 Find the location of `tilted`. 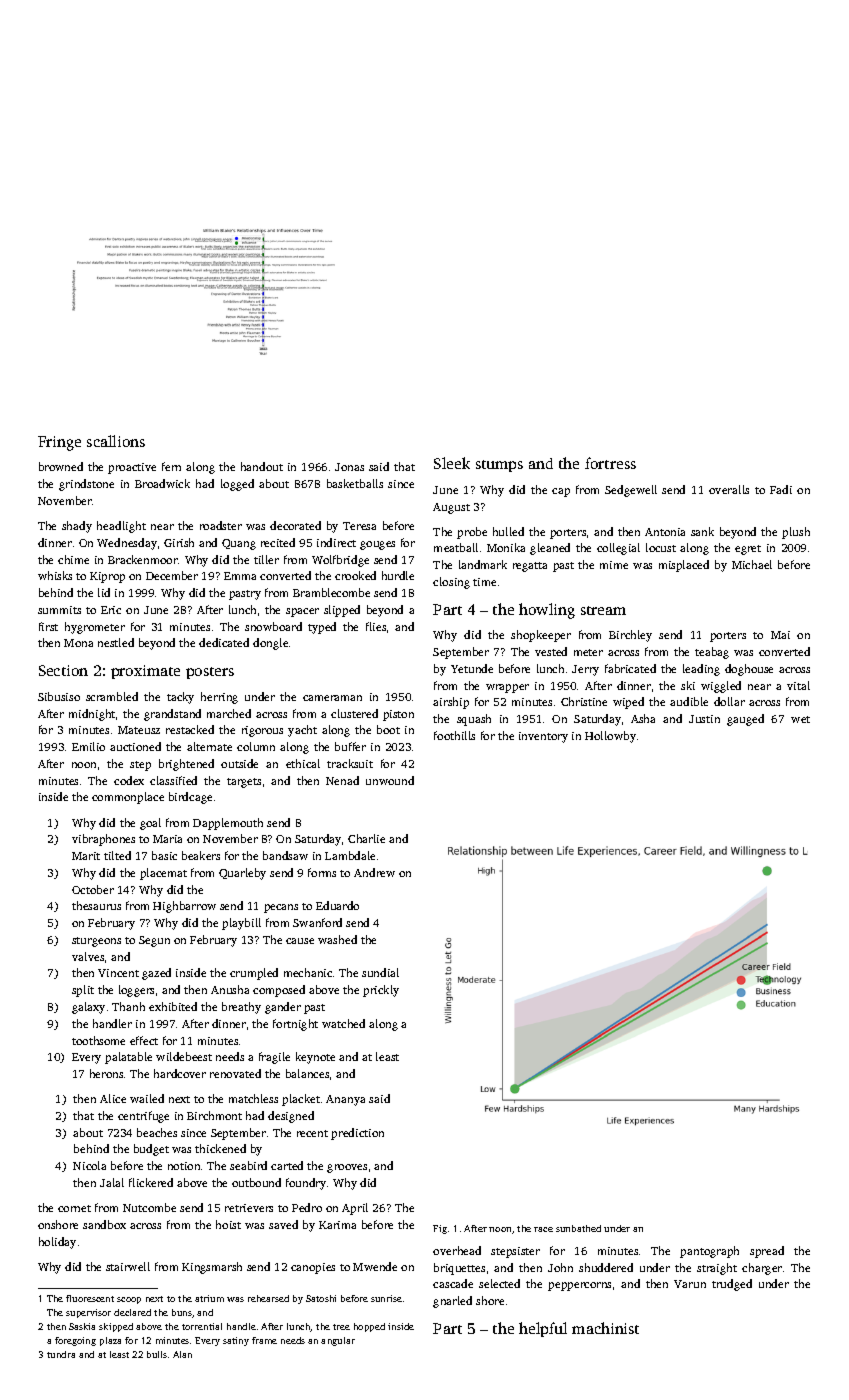

tilted is located at coordinates (117, 855).
